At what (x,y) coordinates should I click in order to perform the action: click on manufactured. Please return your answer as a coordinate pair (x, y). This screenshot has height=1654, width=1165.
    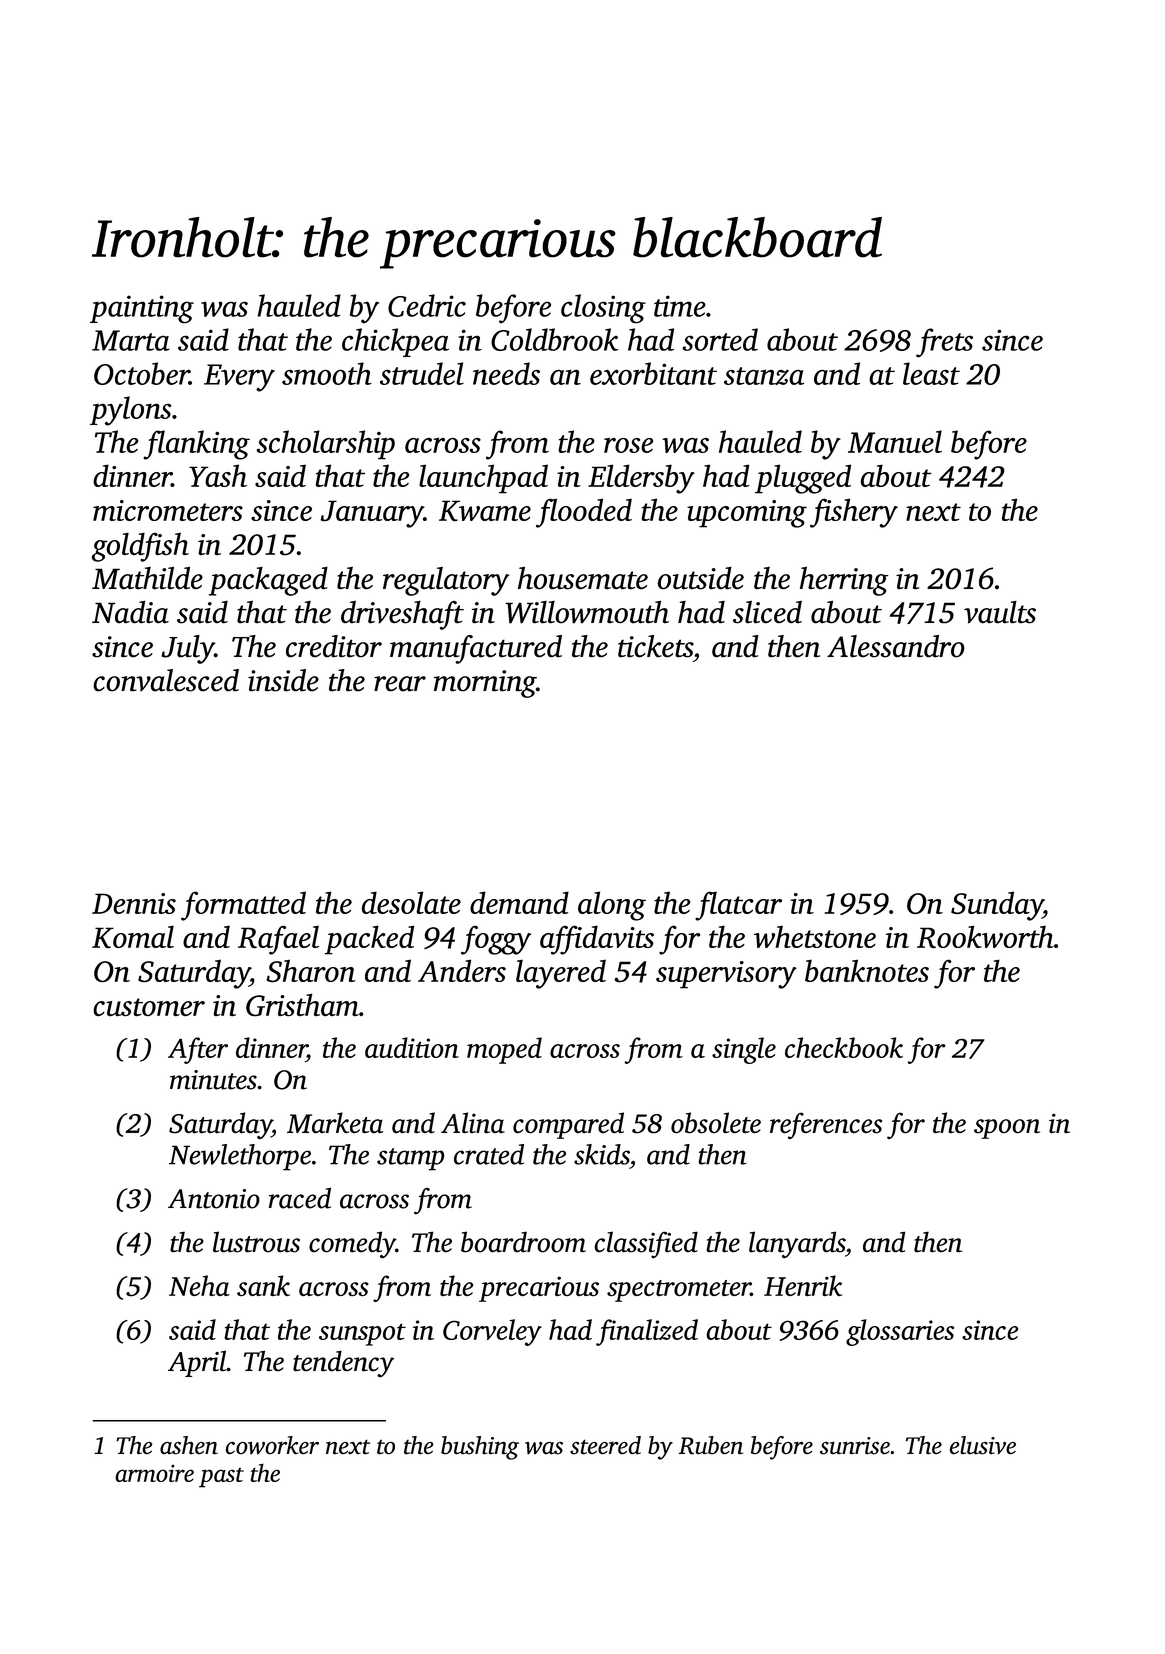
    Looking at the image, I should click on (476, 649).
